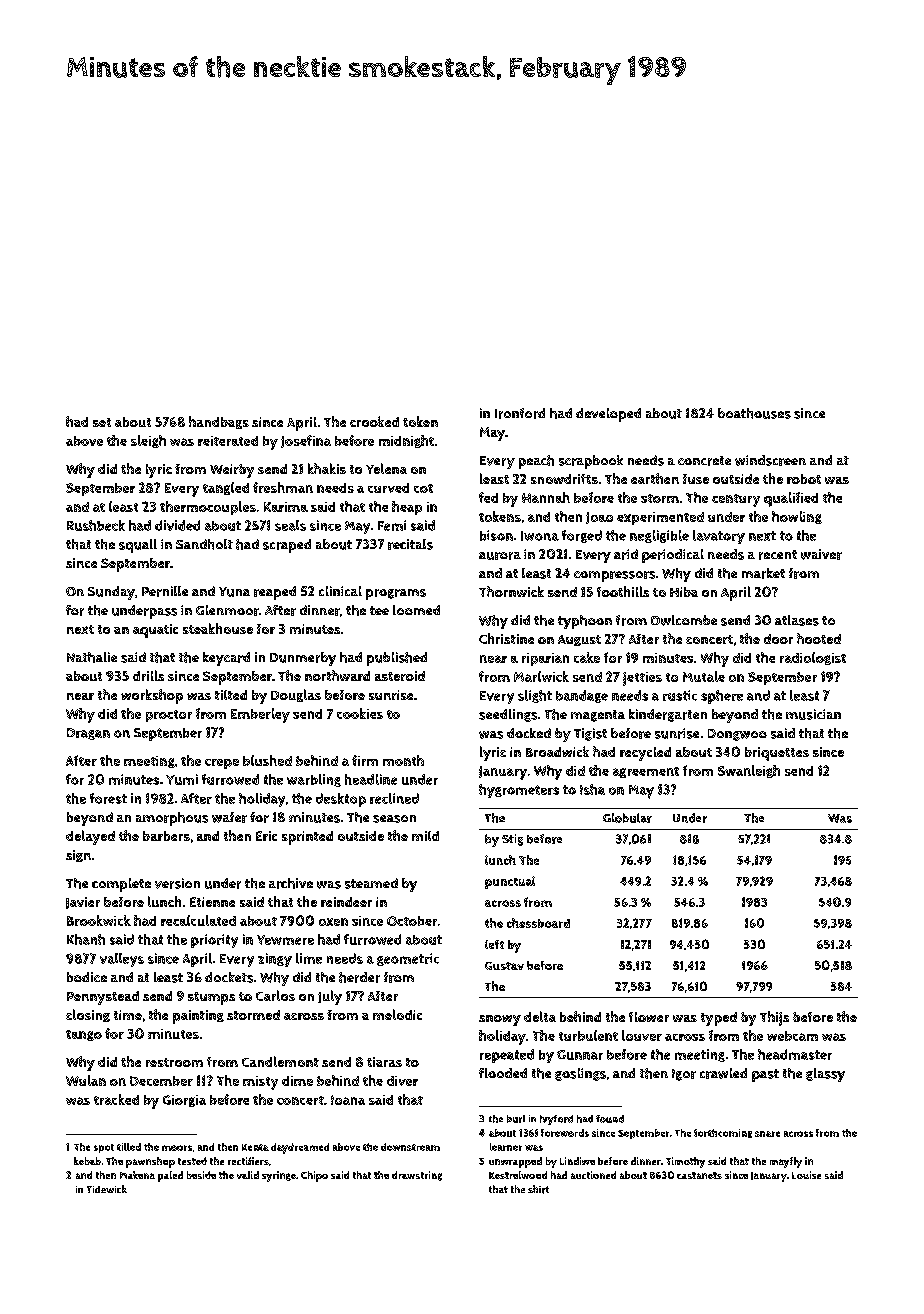 Image resolution: width=924 pixels, height=1314 pixels. Describe the element at coordinates (627, 818) in the screenshot. I see `Globular` at that location.
